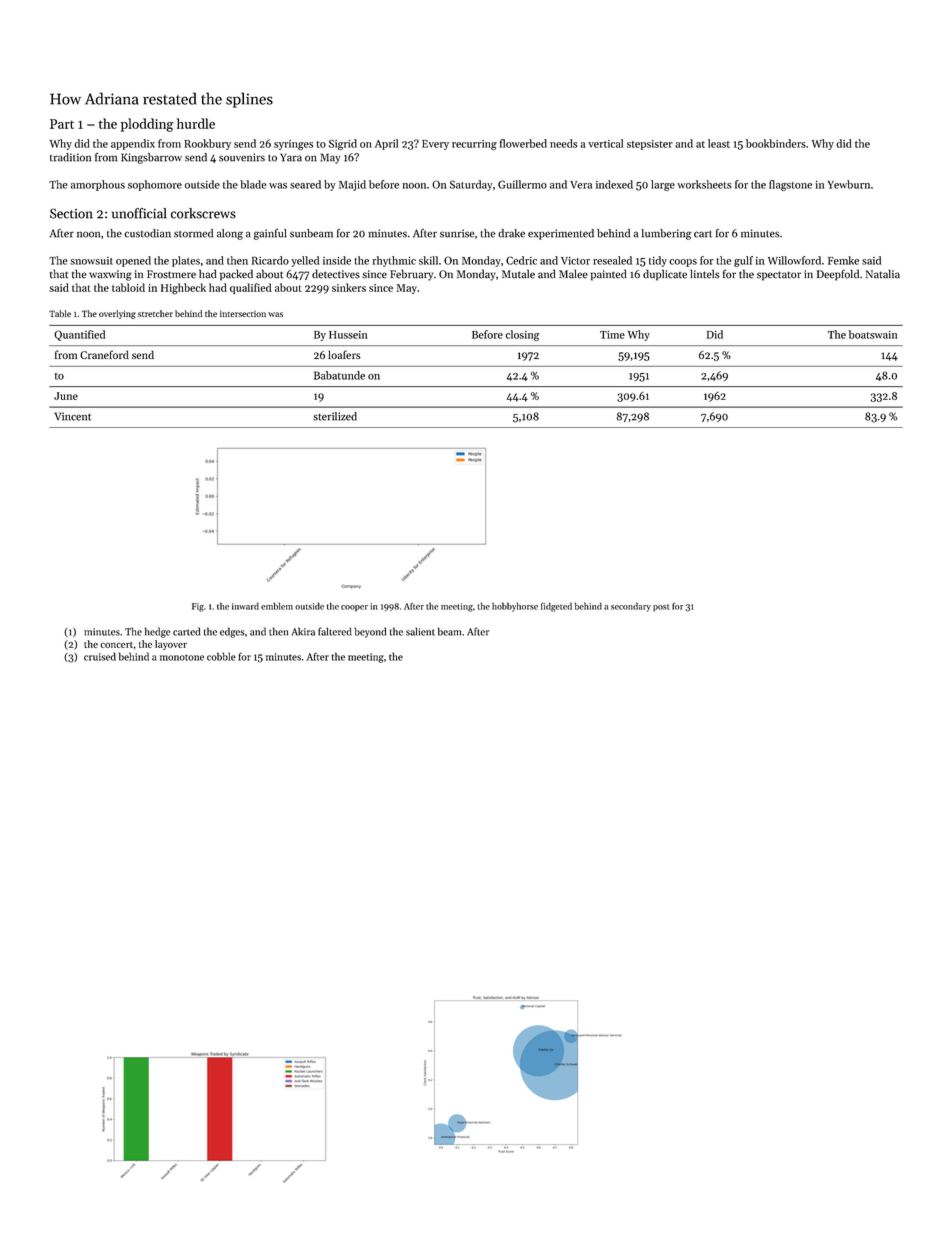 The width and height of the image is (952, 1233). Describe the element at coordinates (221, 656) in the image. I see `cobble` at that location.
